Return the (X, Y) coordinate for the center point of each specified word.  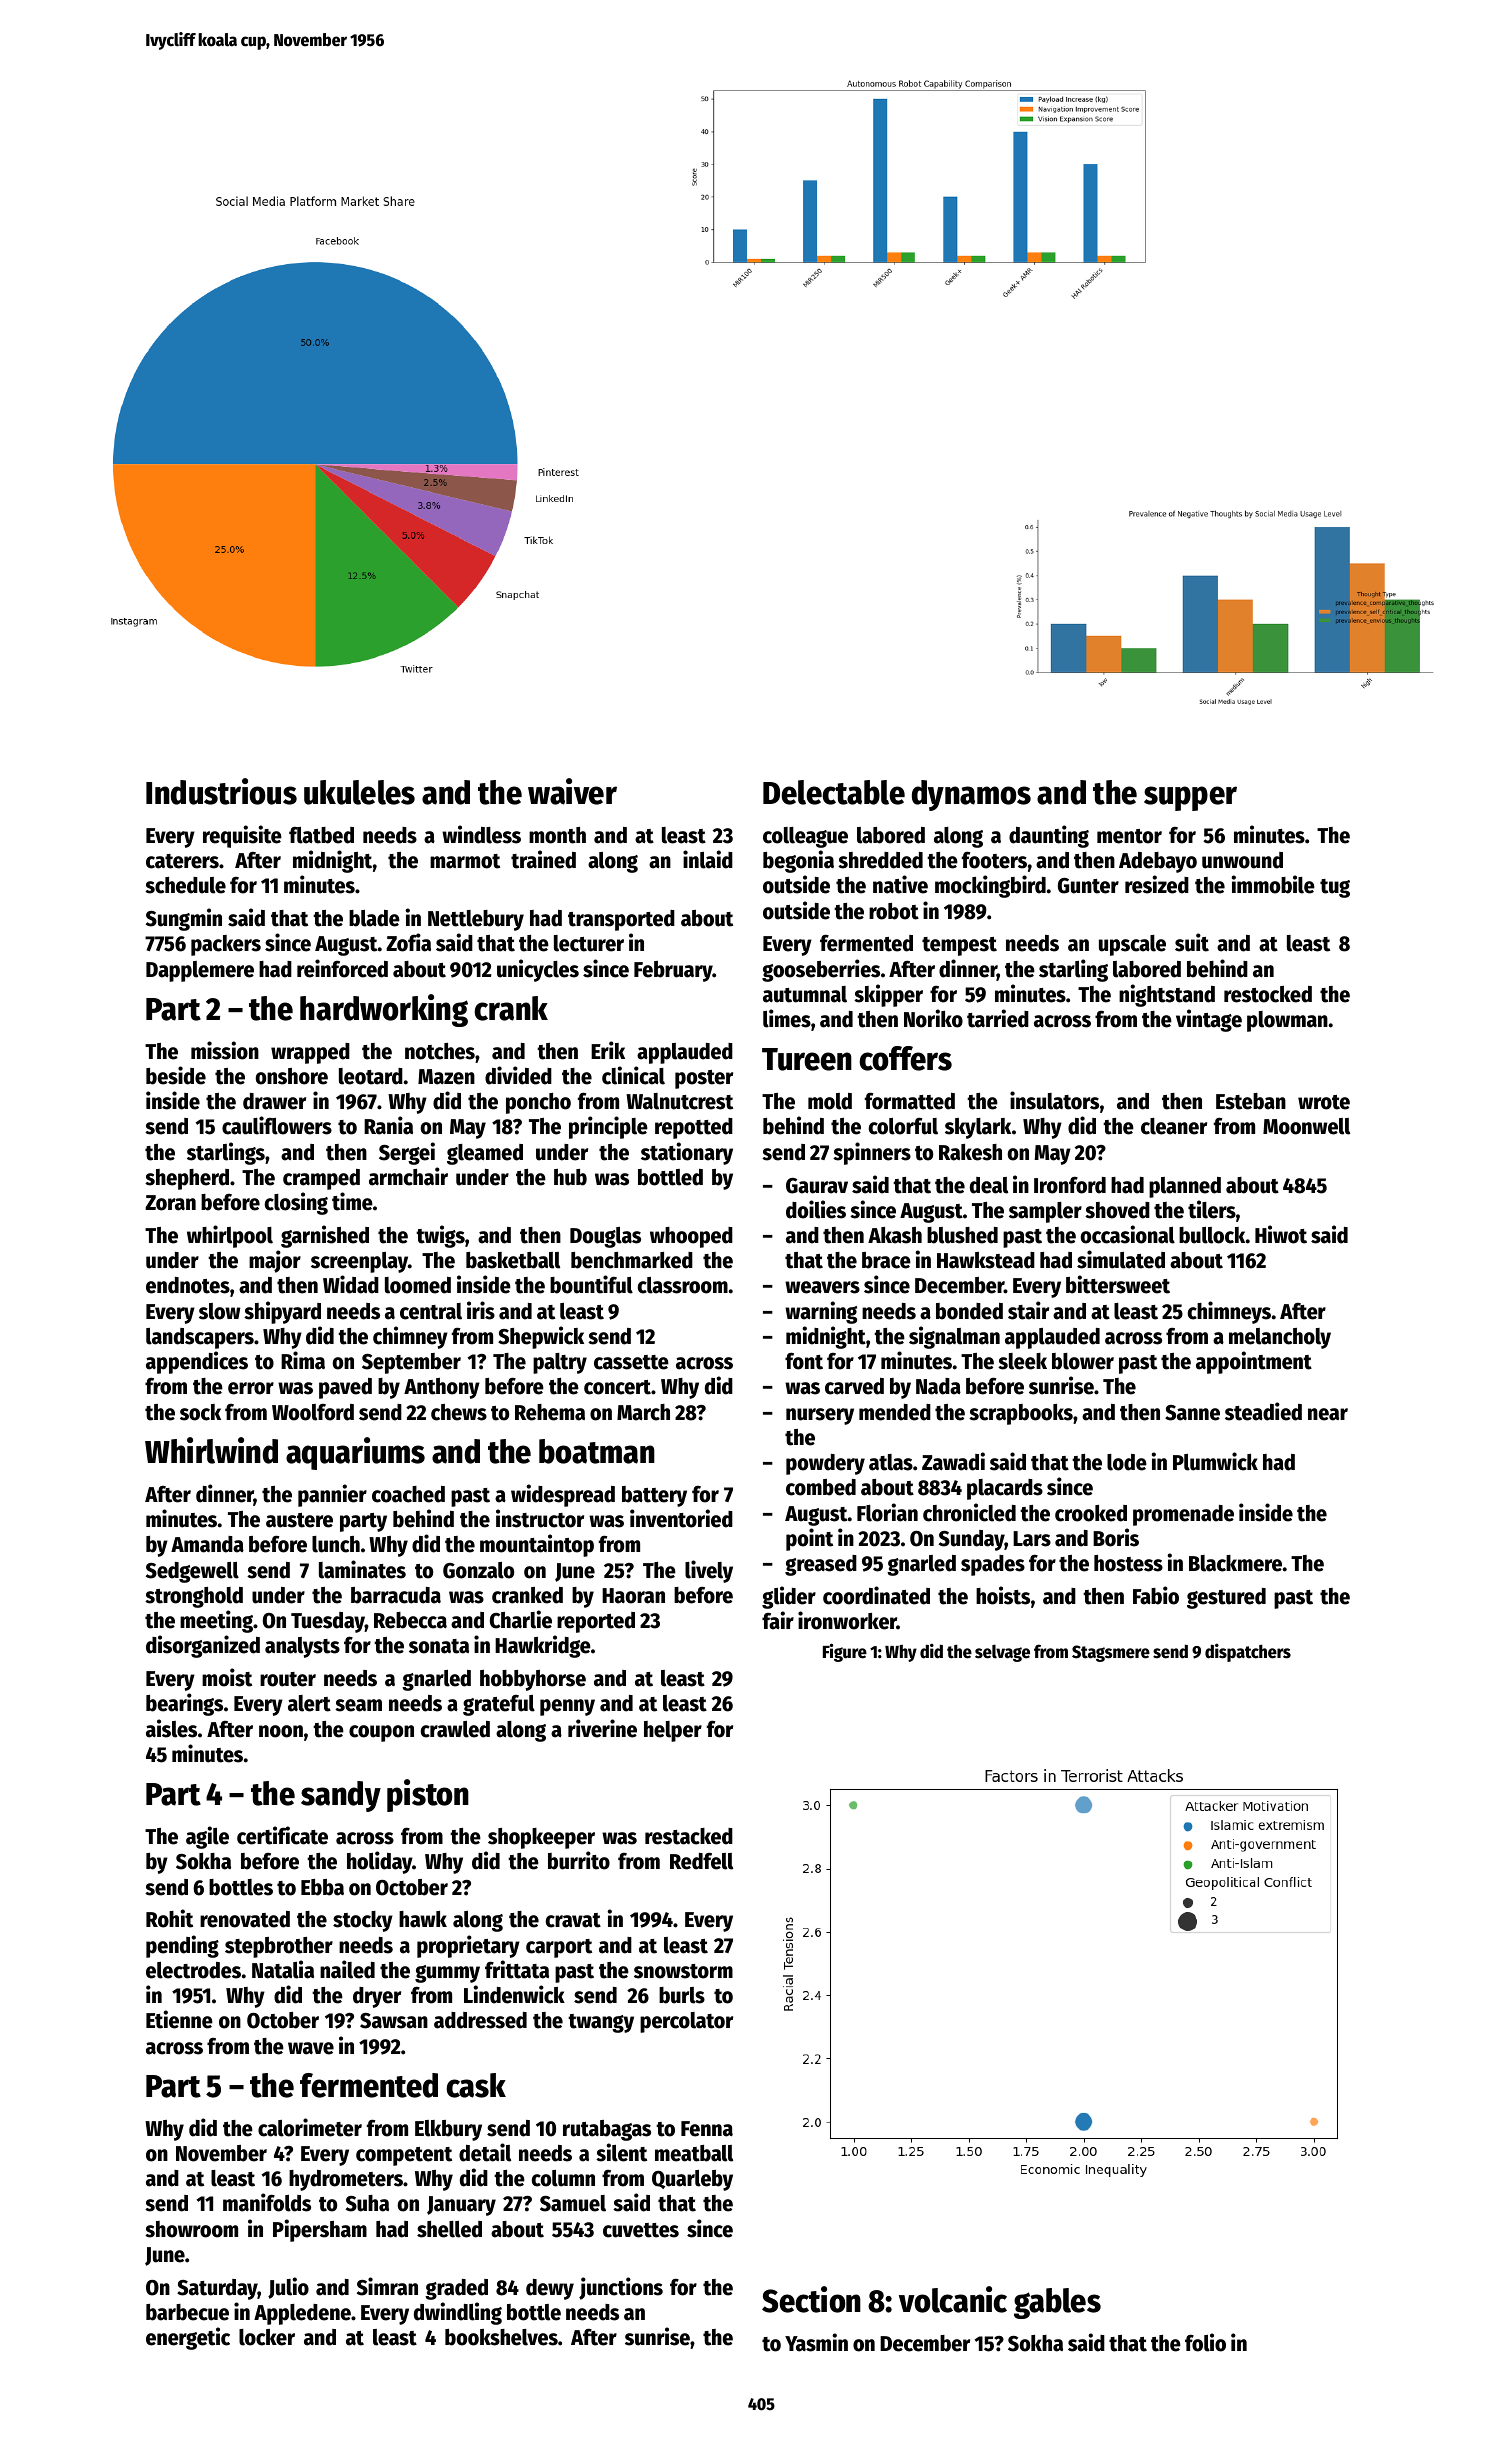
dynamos (971, 795)
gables (1057, 2303)
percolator (686, 2022)
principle (608, 1127)
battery (654, 1496)
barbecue (187, 2312)
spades (993, 1565)
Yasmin (816, 2342)
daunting (1049, 836)
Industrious (221, 791)
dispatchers (1248, 1652)
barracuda (396, 1595)
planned (1185, 1187)
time (352, 1201)
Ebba (322, 1887)
